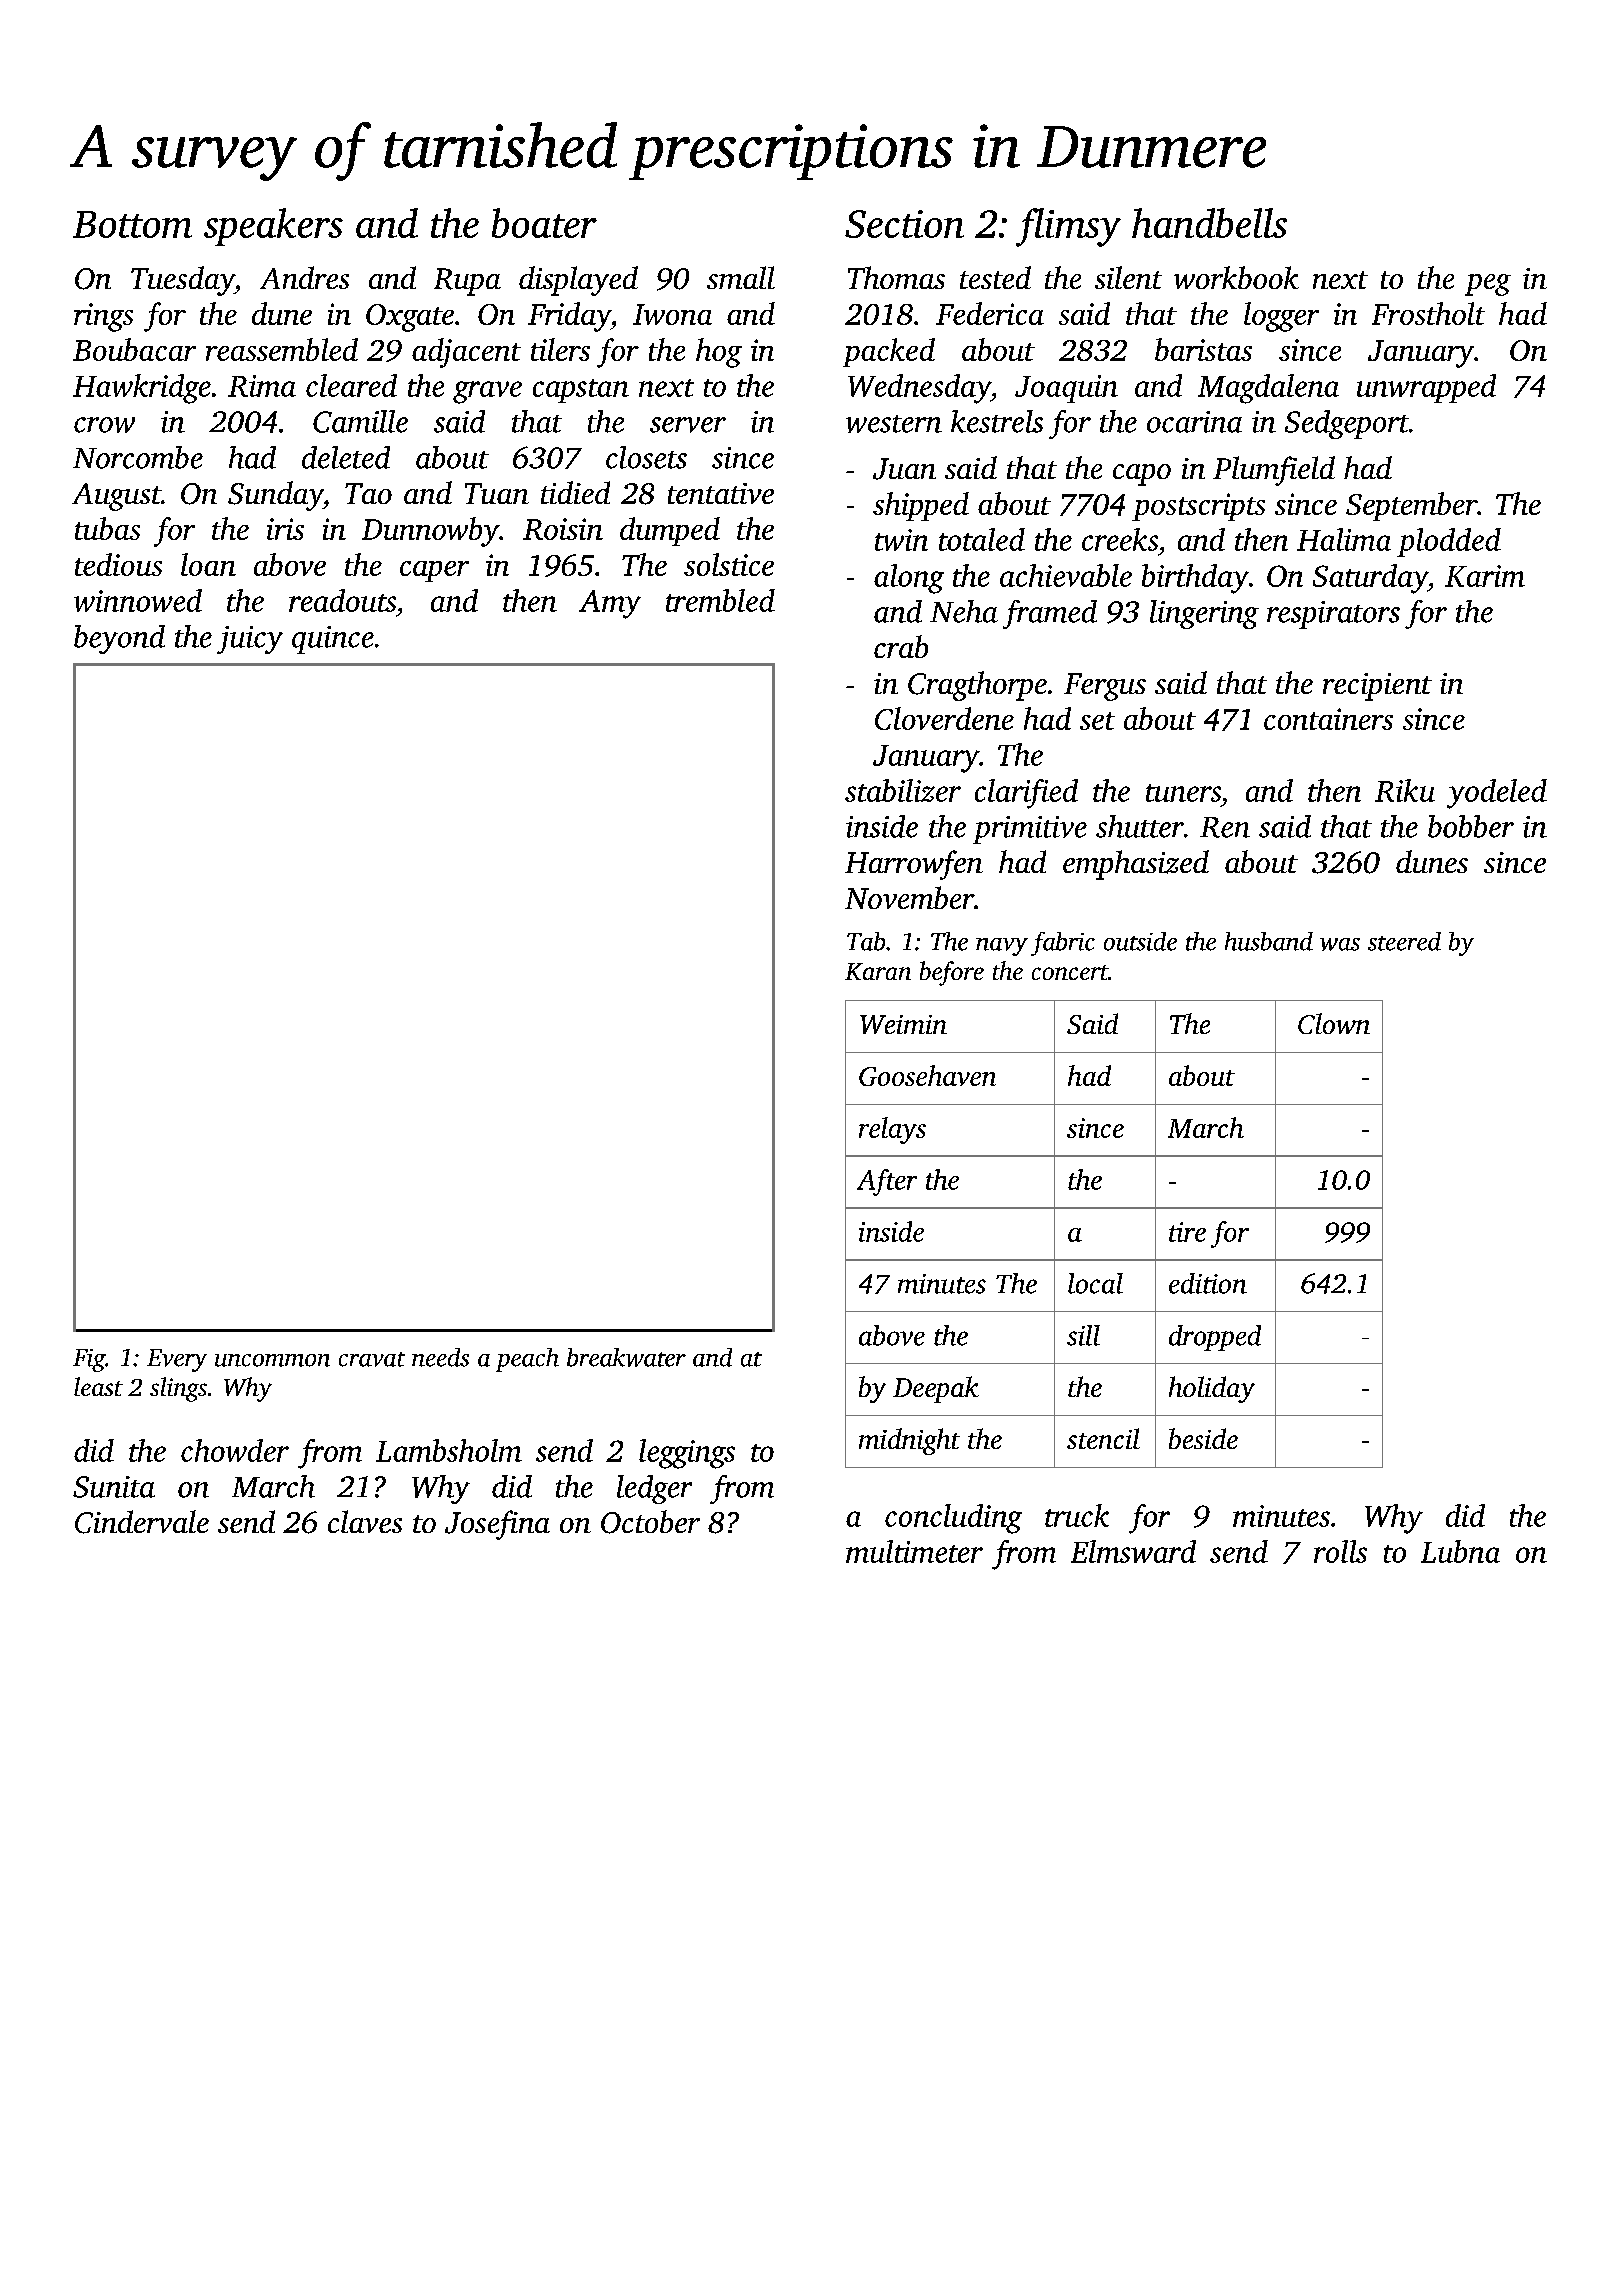 This image has height=2292, width=1620. I want to click on Section, so click(904, 224).
